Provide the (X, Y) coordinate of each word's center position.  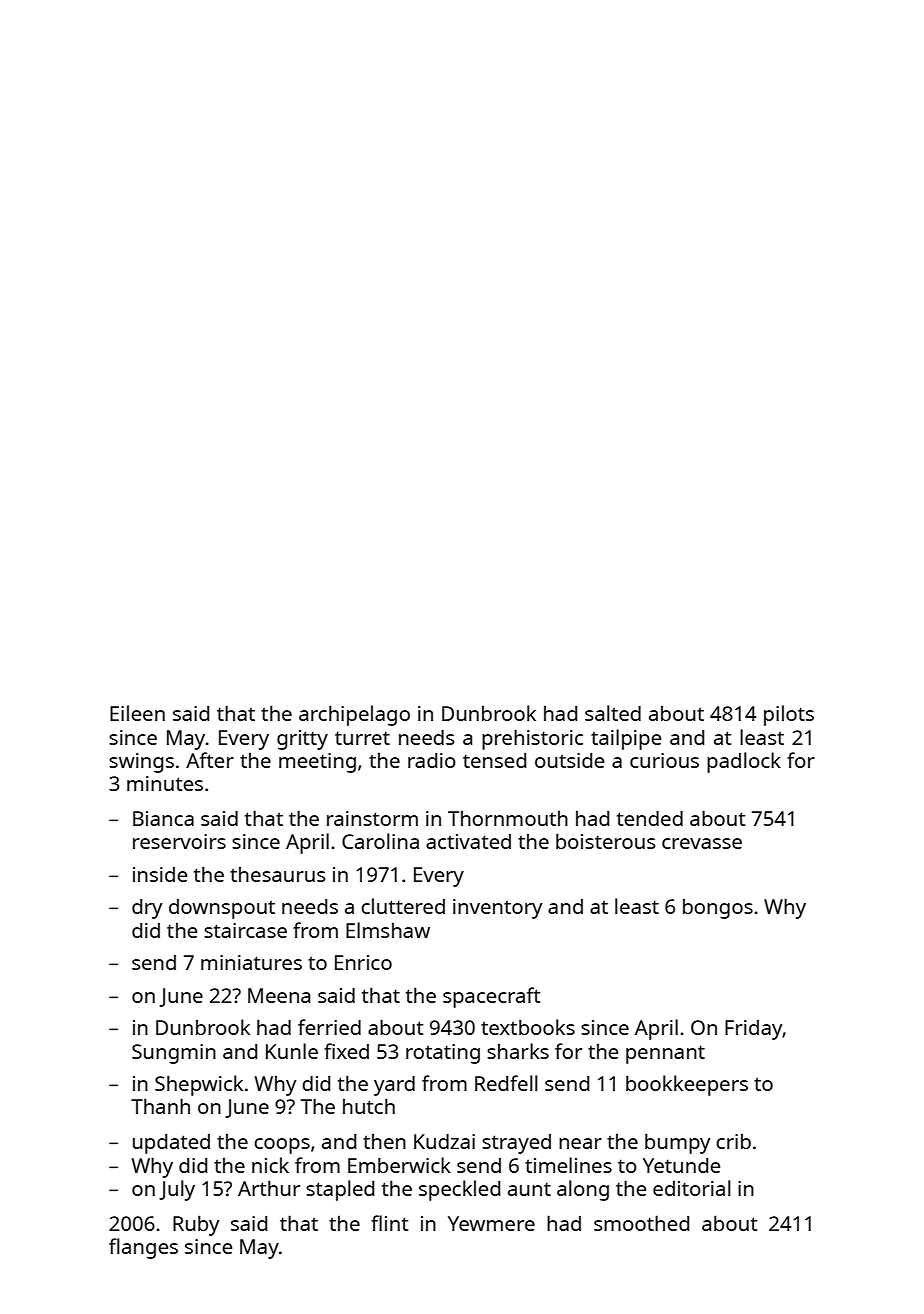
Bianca (163, 818)
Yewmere (491, 1223)
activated (468, 841)
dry (147, 909)
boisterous (605, 841)
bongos (718, 909)
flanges (143, 1248)
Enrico (363, 962)
